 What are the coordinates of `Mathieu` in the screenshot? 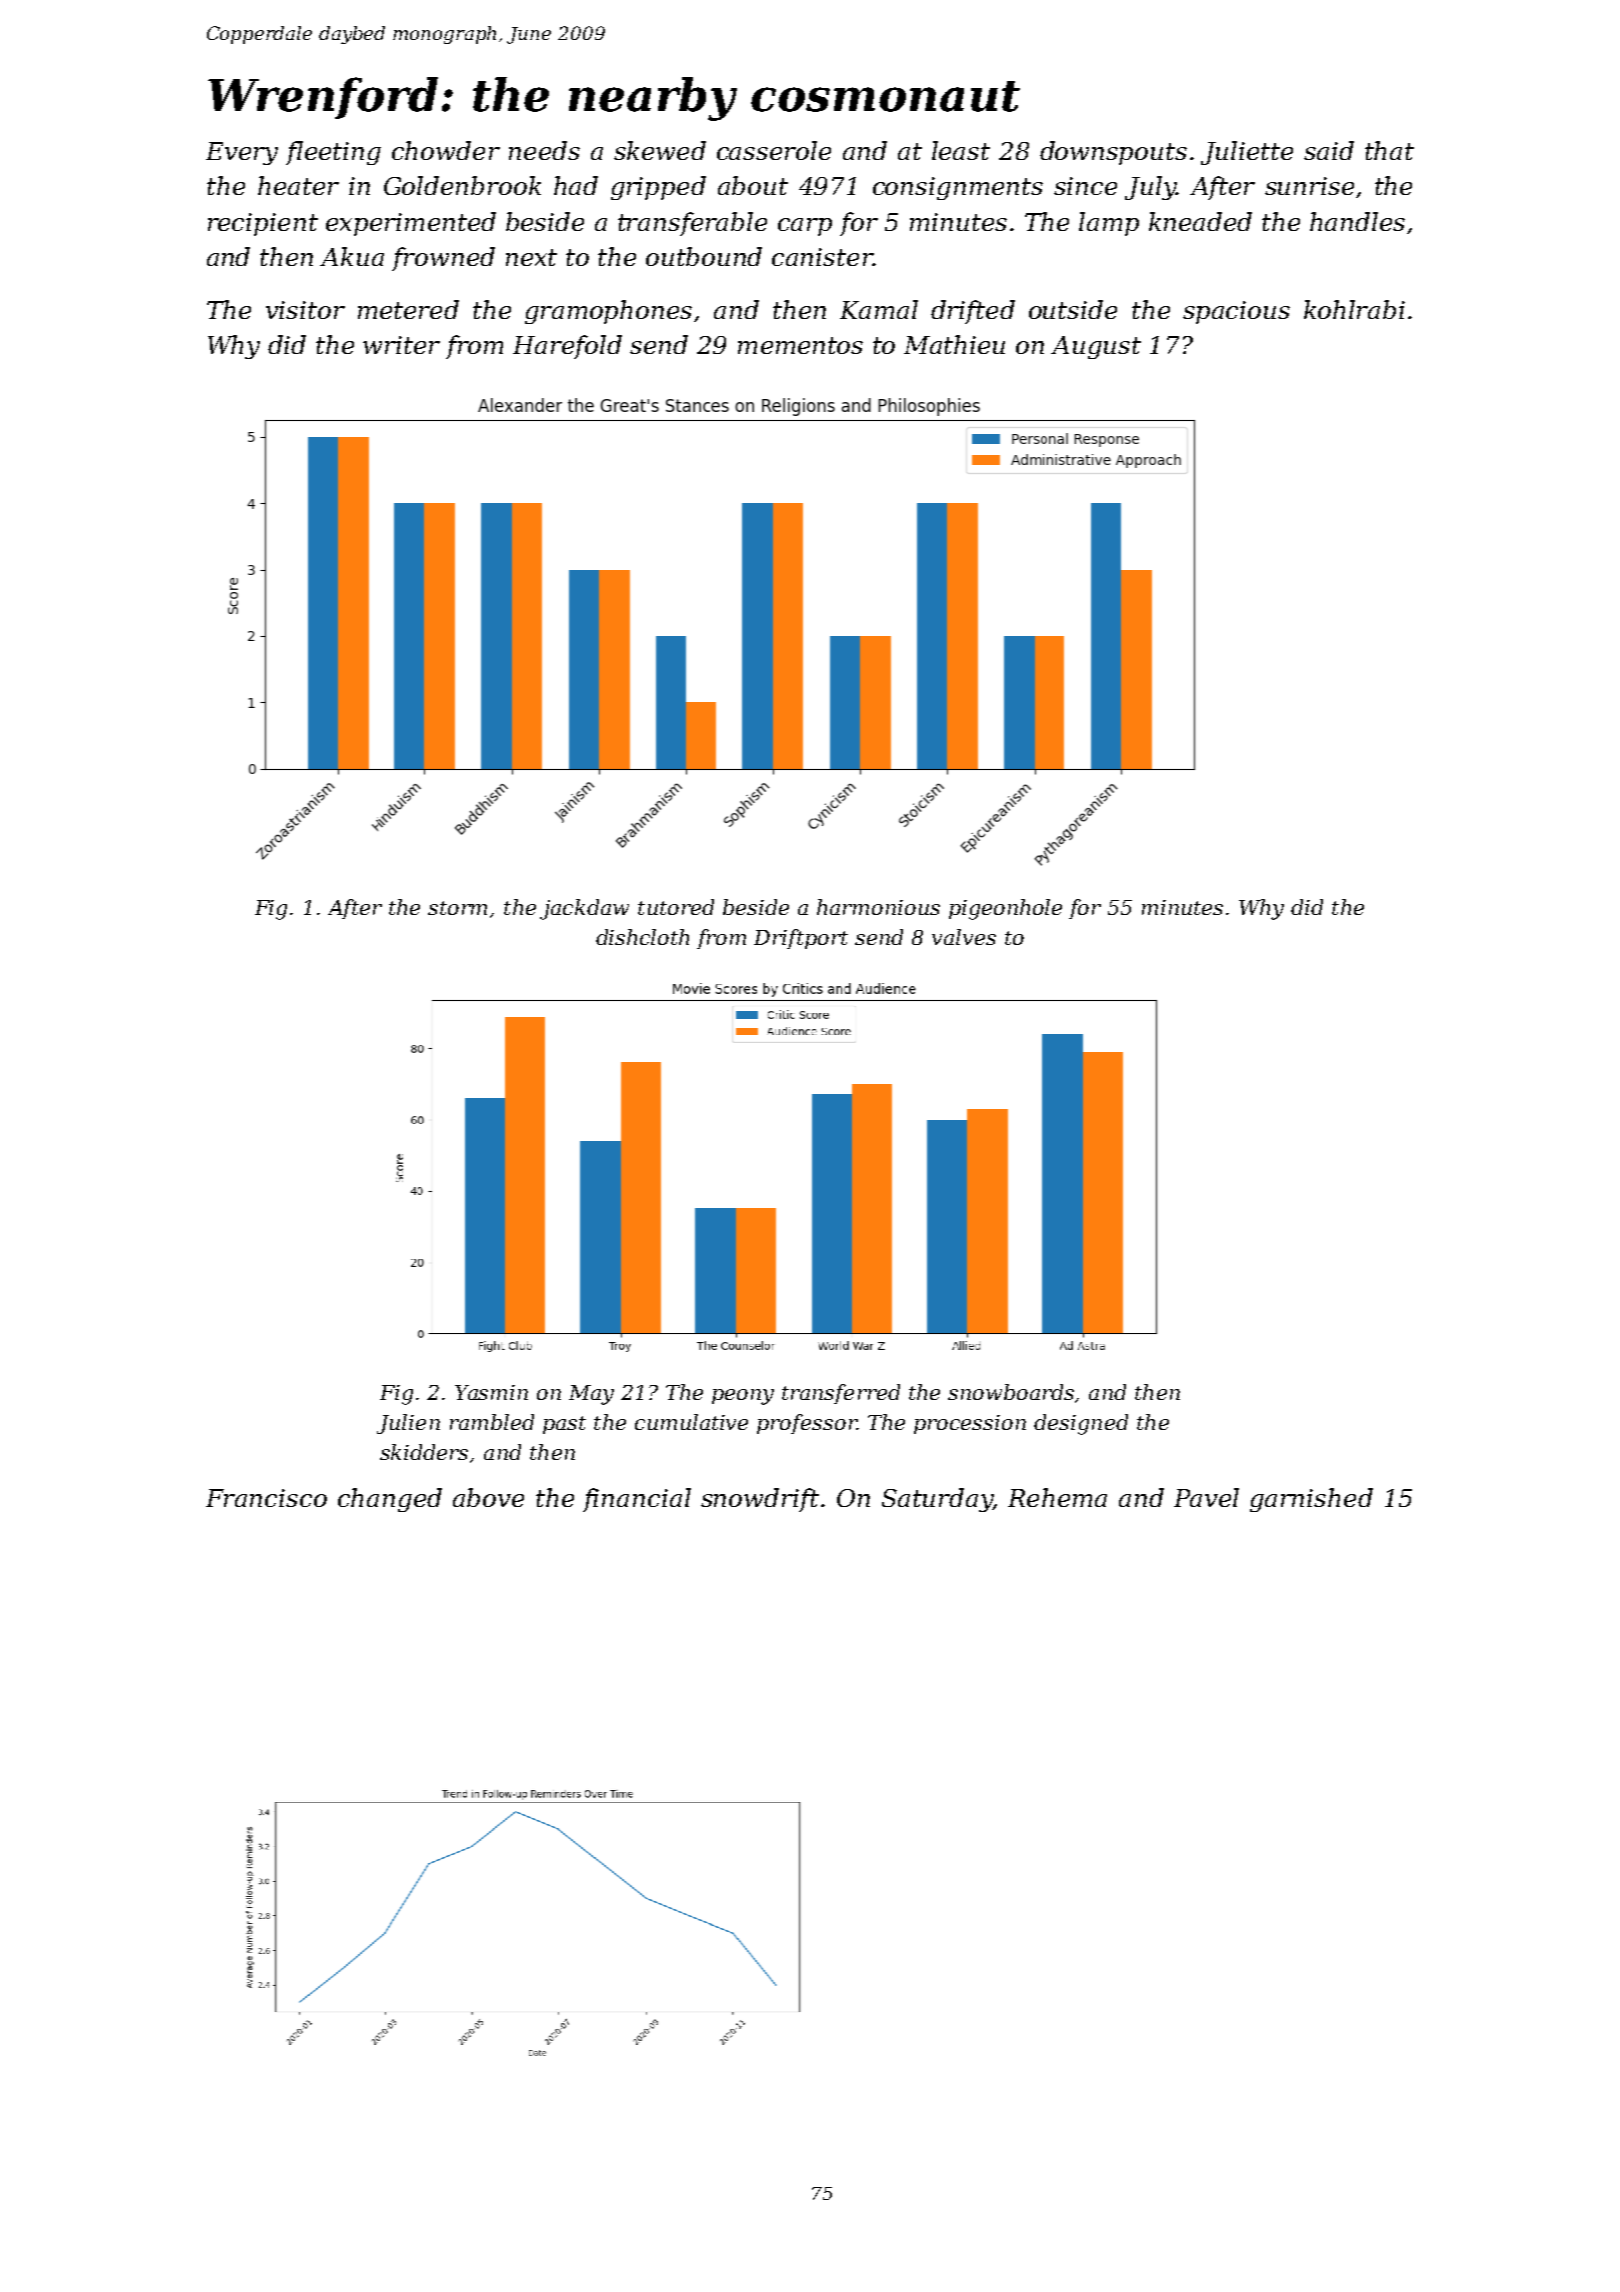 It's located at (954, 344).
